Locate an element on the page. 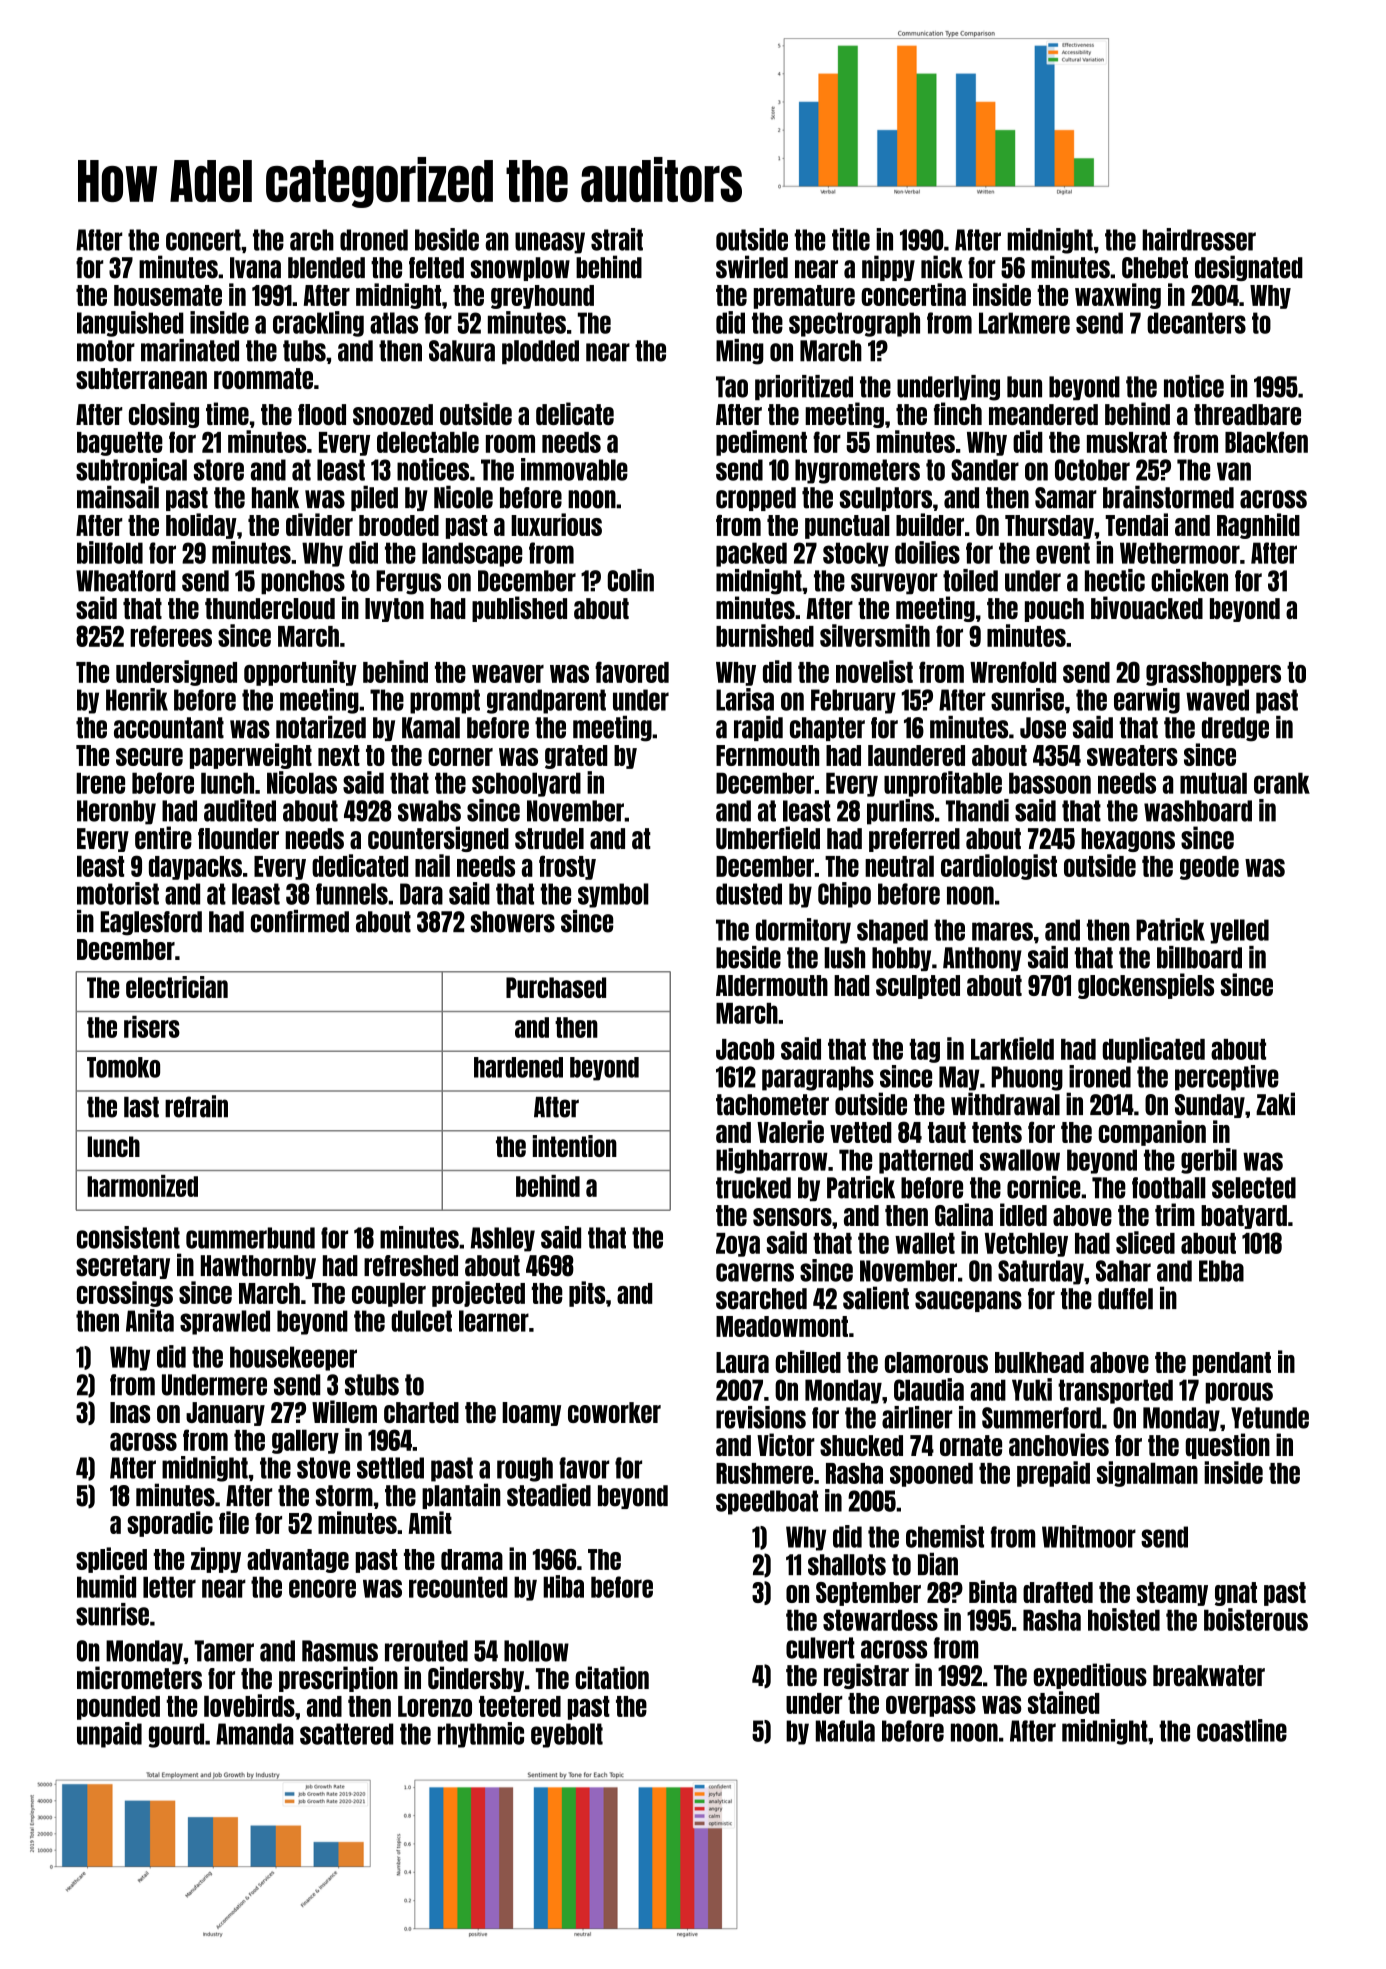  revisions is located at coordinates (761, 1417).
